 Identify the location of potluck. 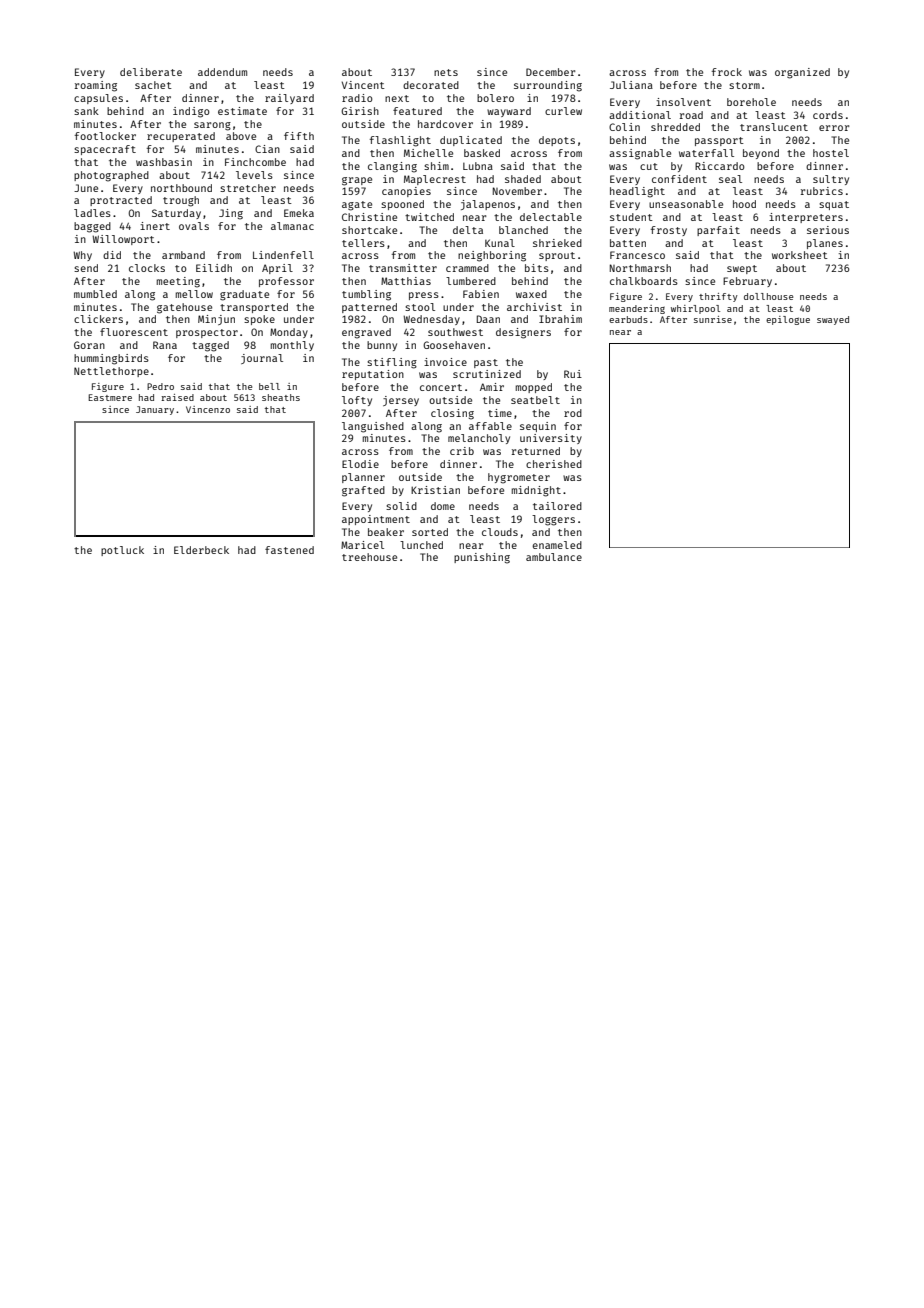
(122, 551).
